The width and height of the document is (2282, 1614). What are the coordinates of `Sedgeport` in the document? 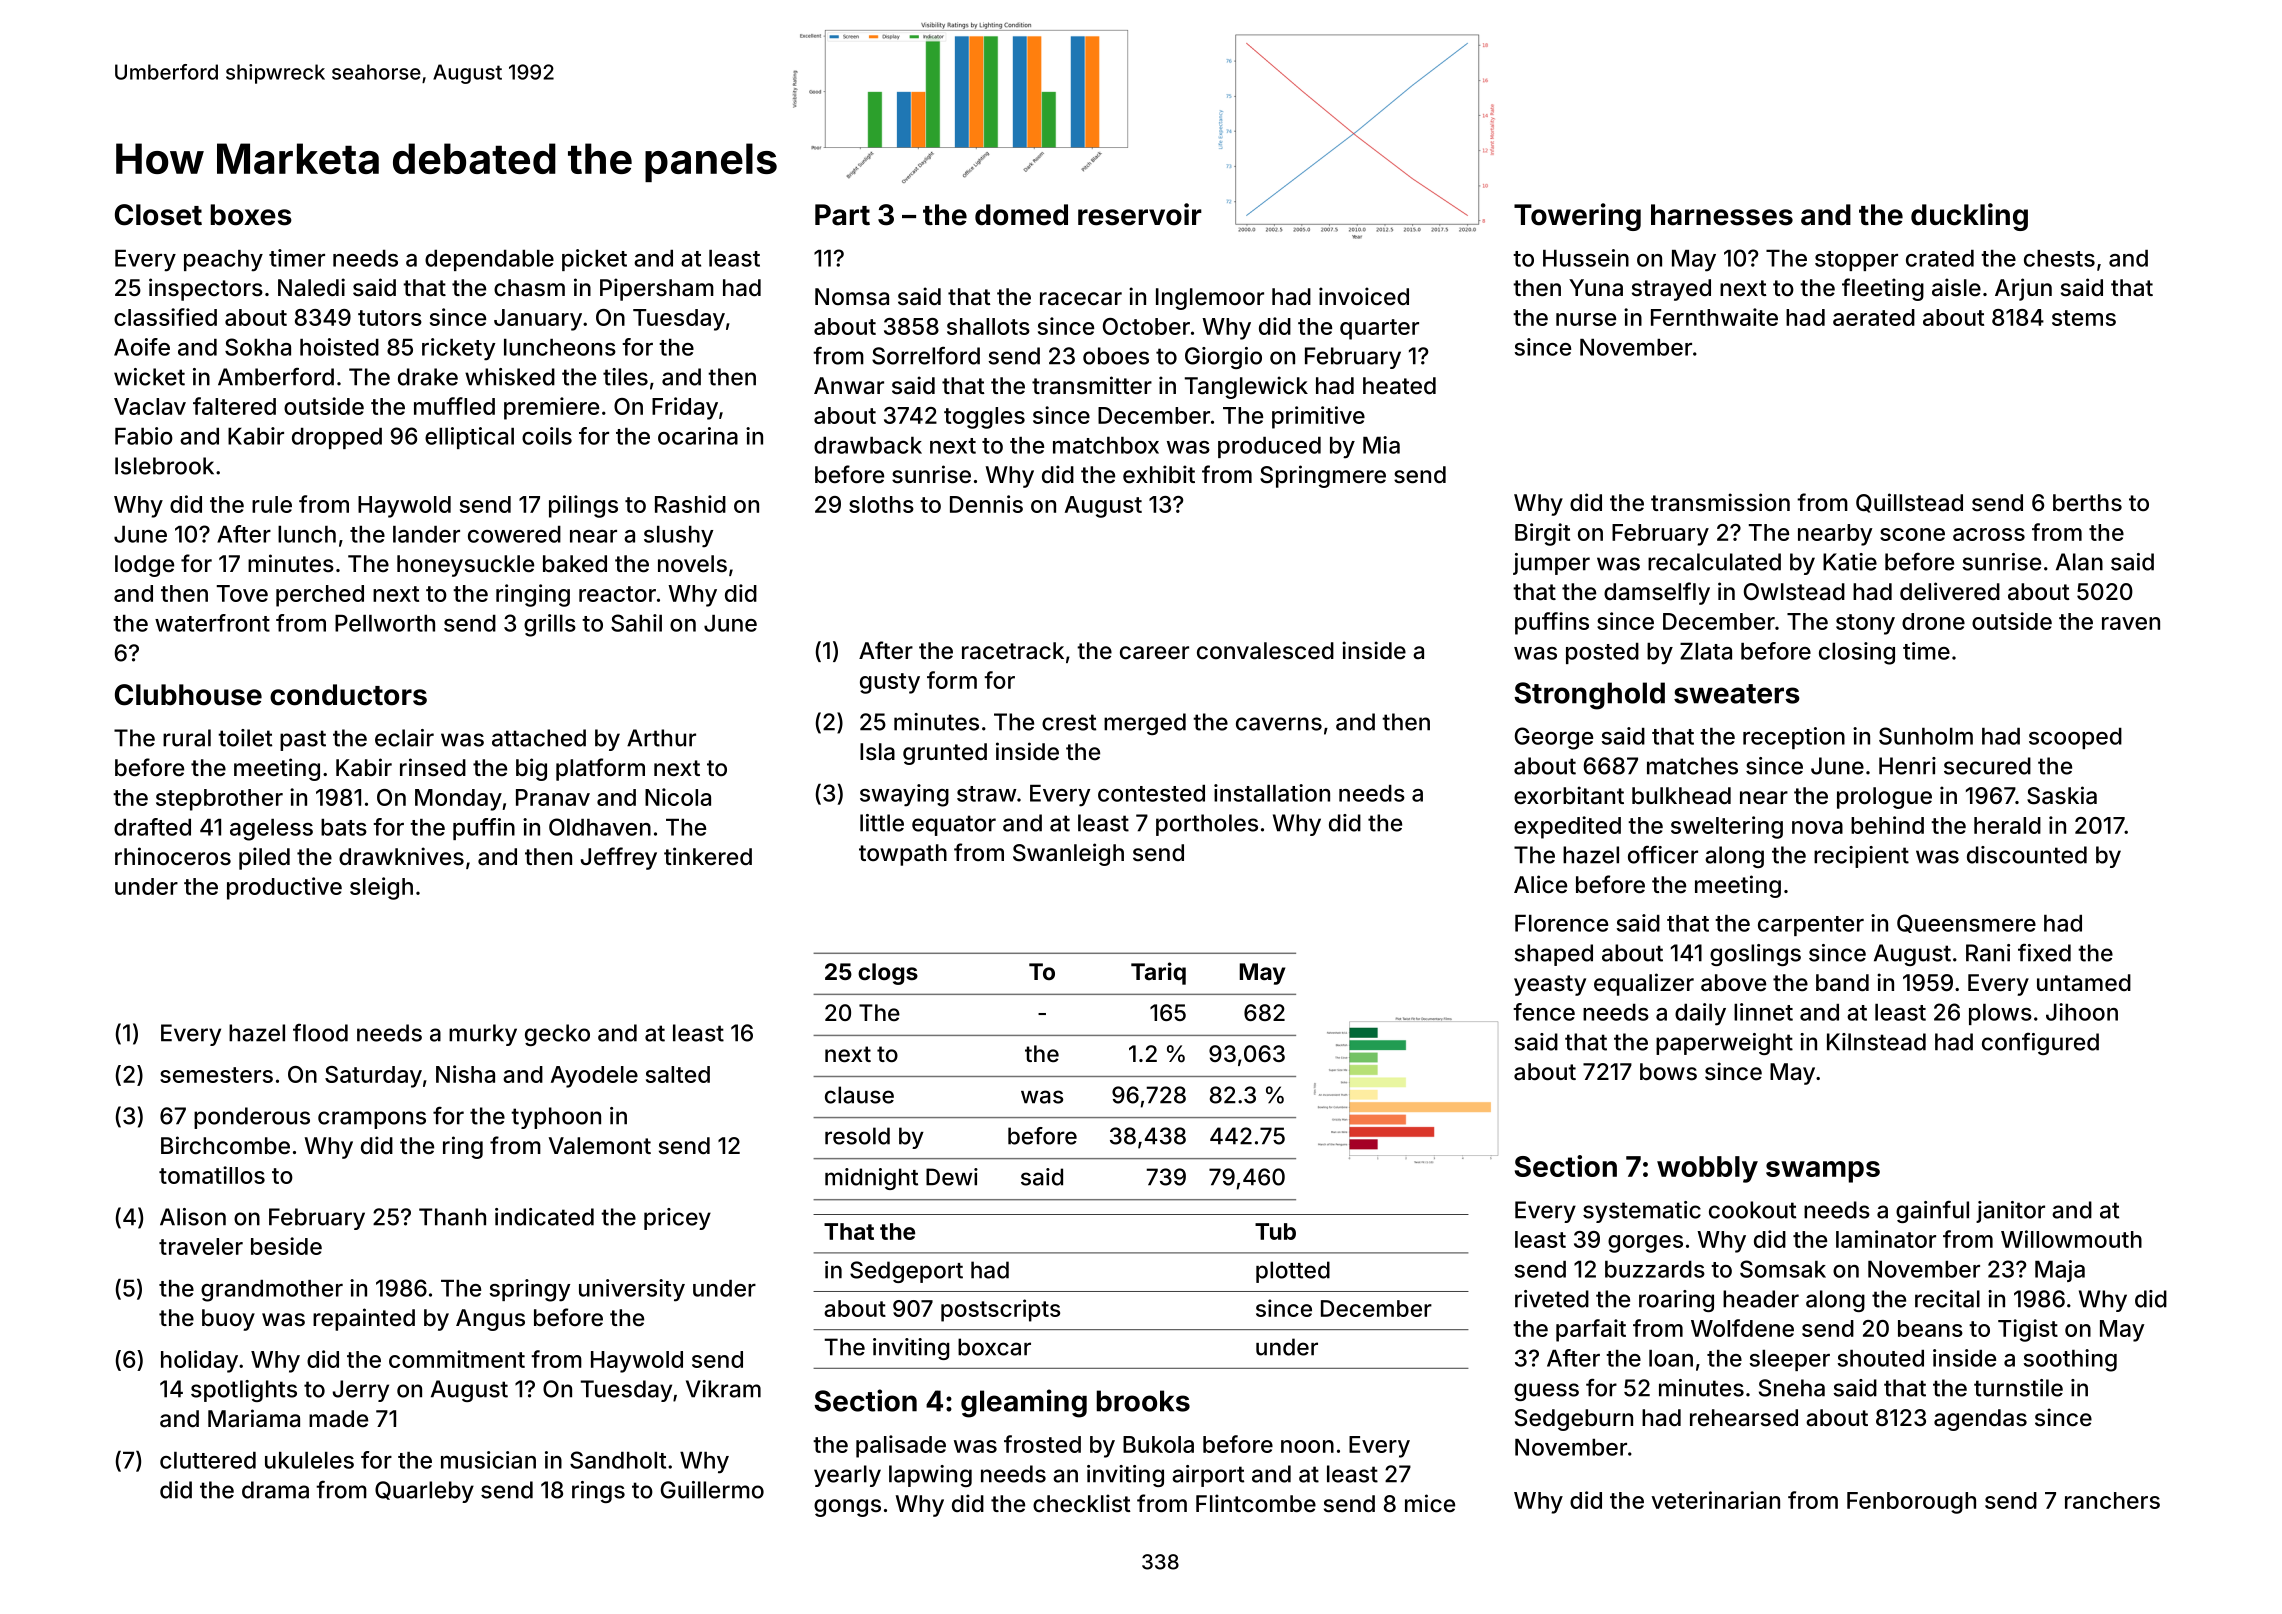 It's located at (906, 1272).
